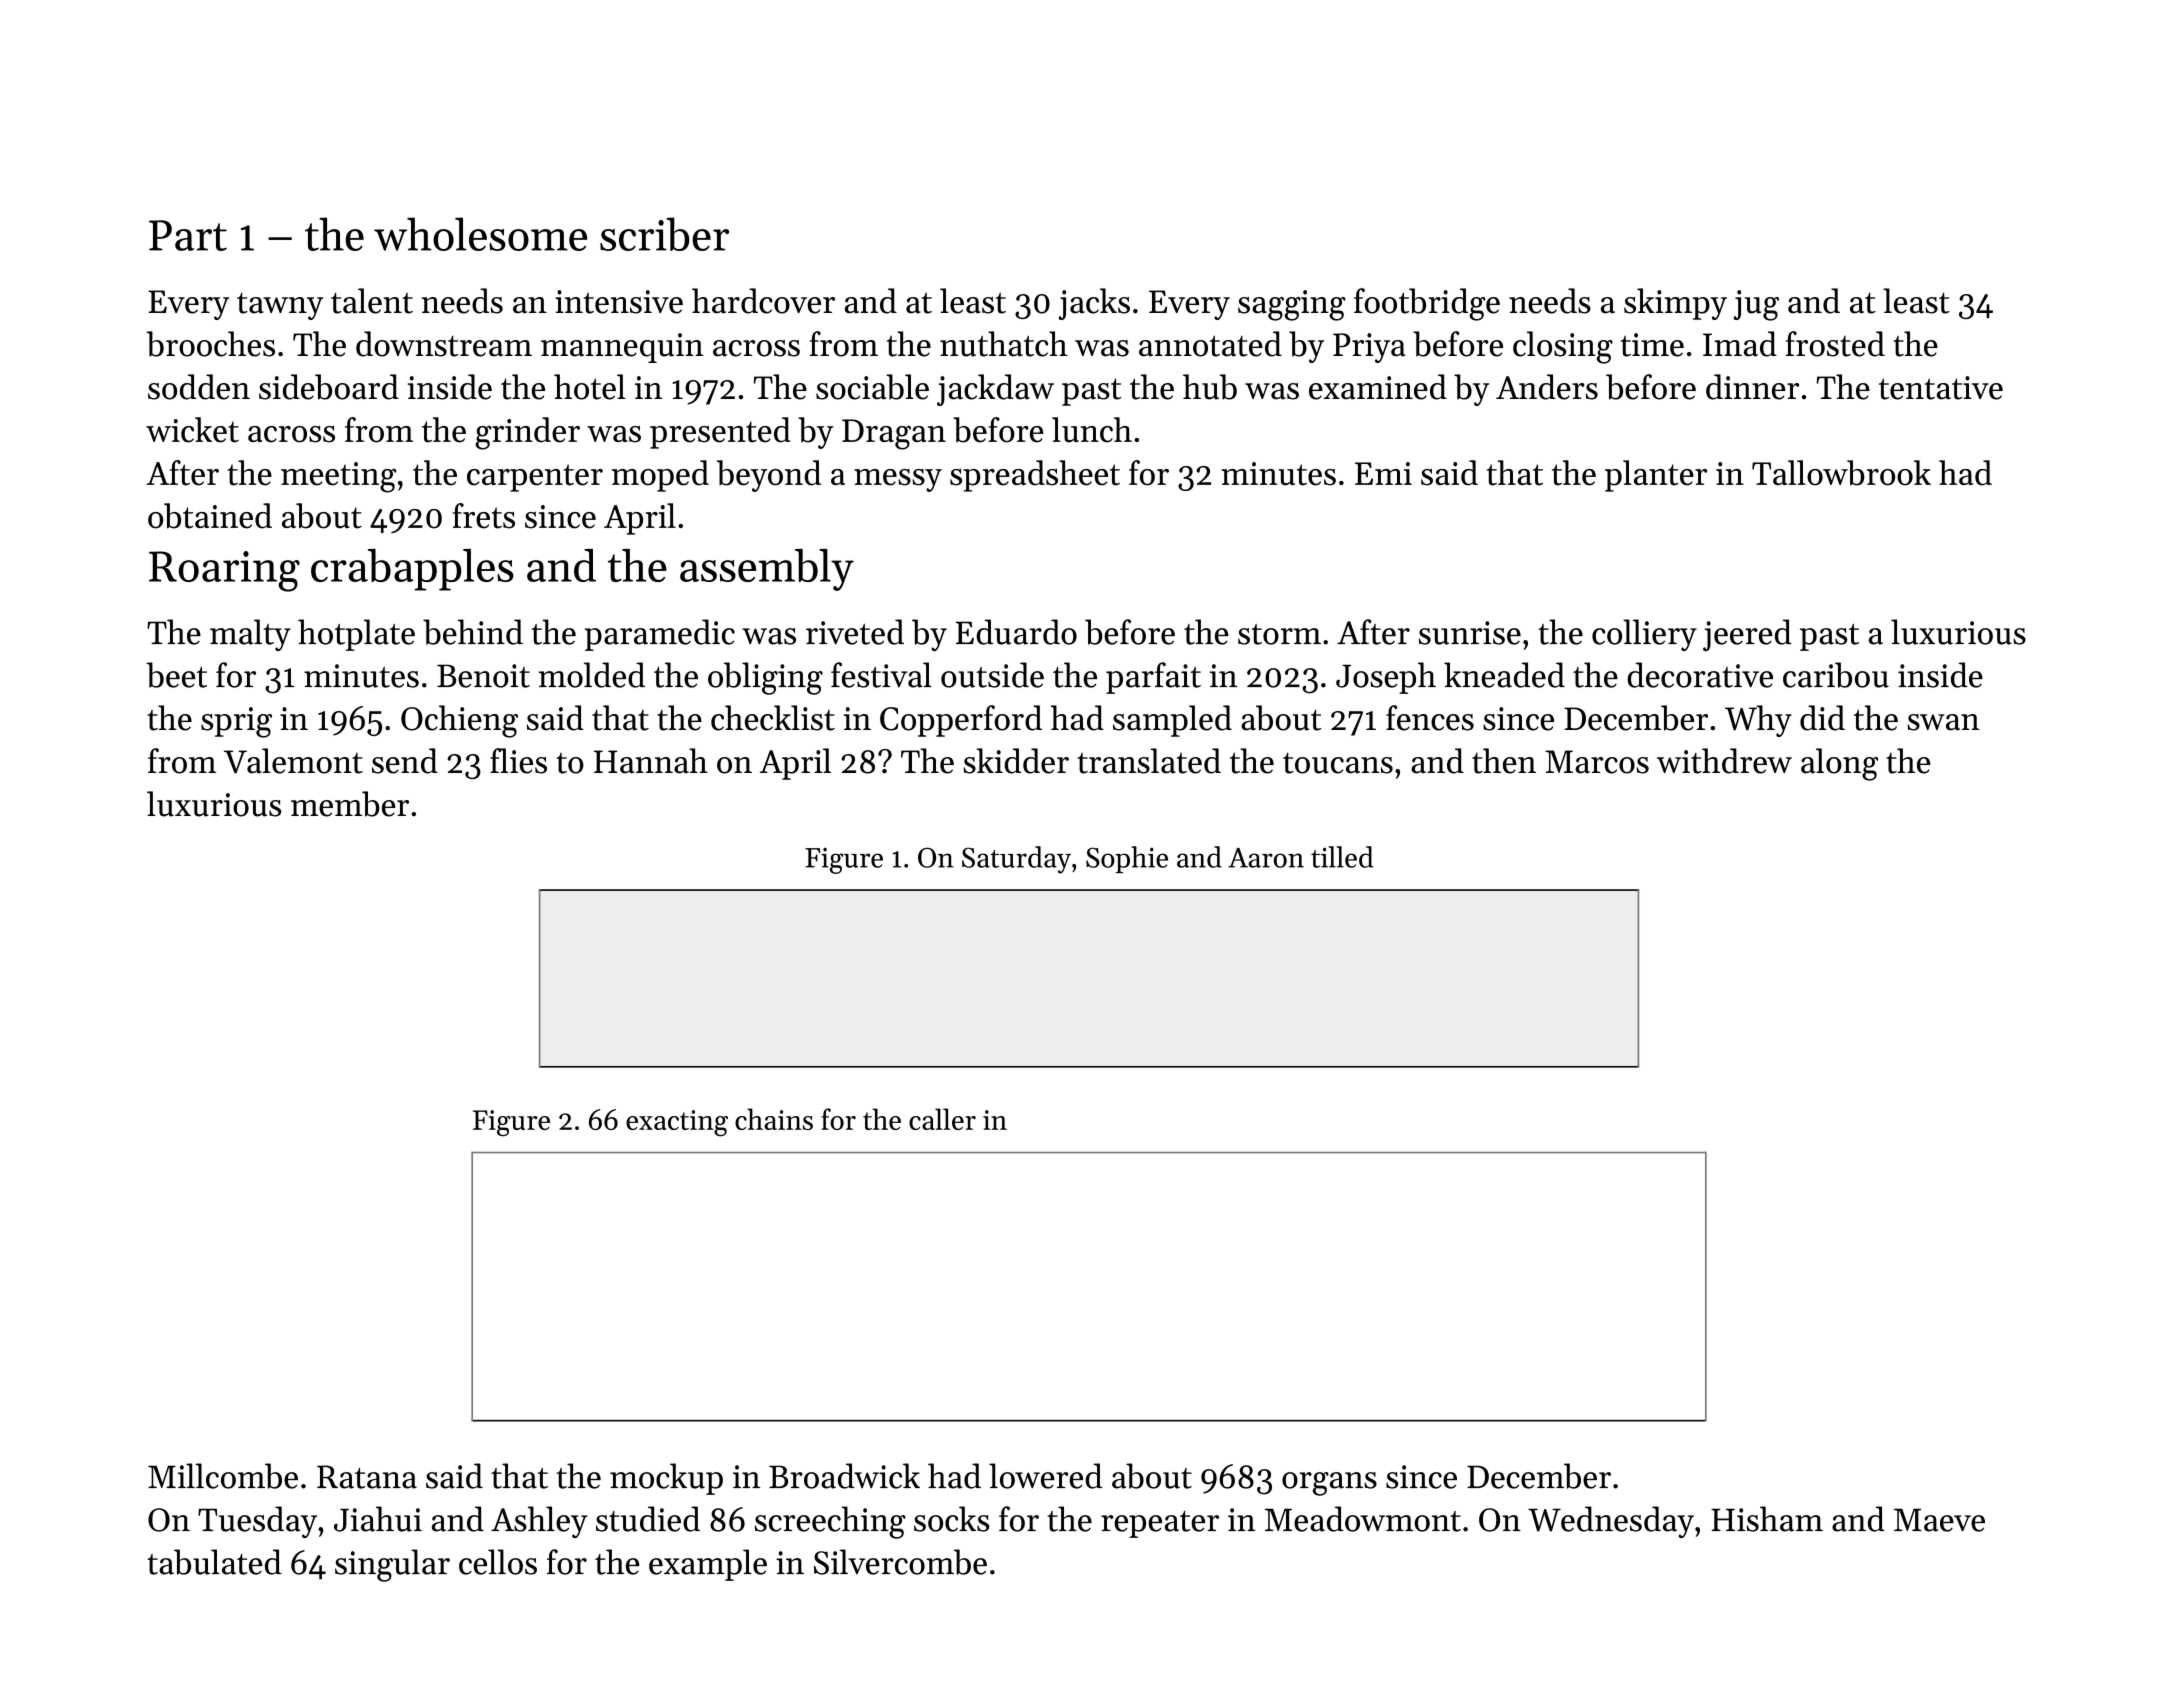 Image resolution: width=2178 pixels, height=1683 pixels. What do you see at coordinates (484, 516) in the screenshot?
I see `frets` at bounding box center [484, 516].
